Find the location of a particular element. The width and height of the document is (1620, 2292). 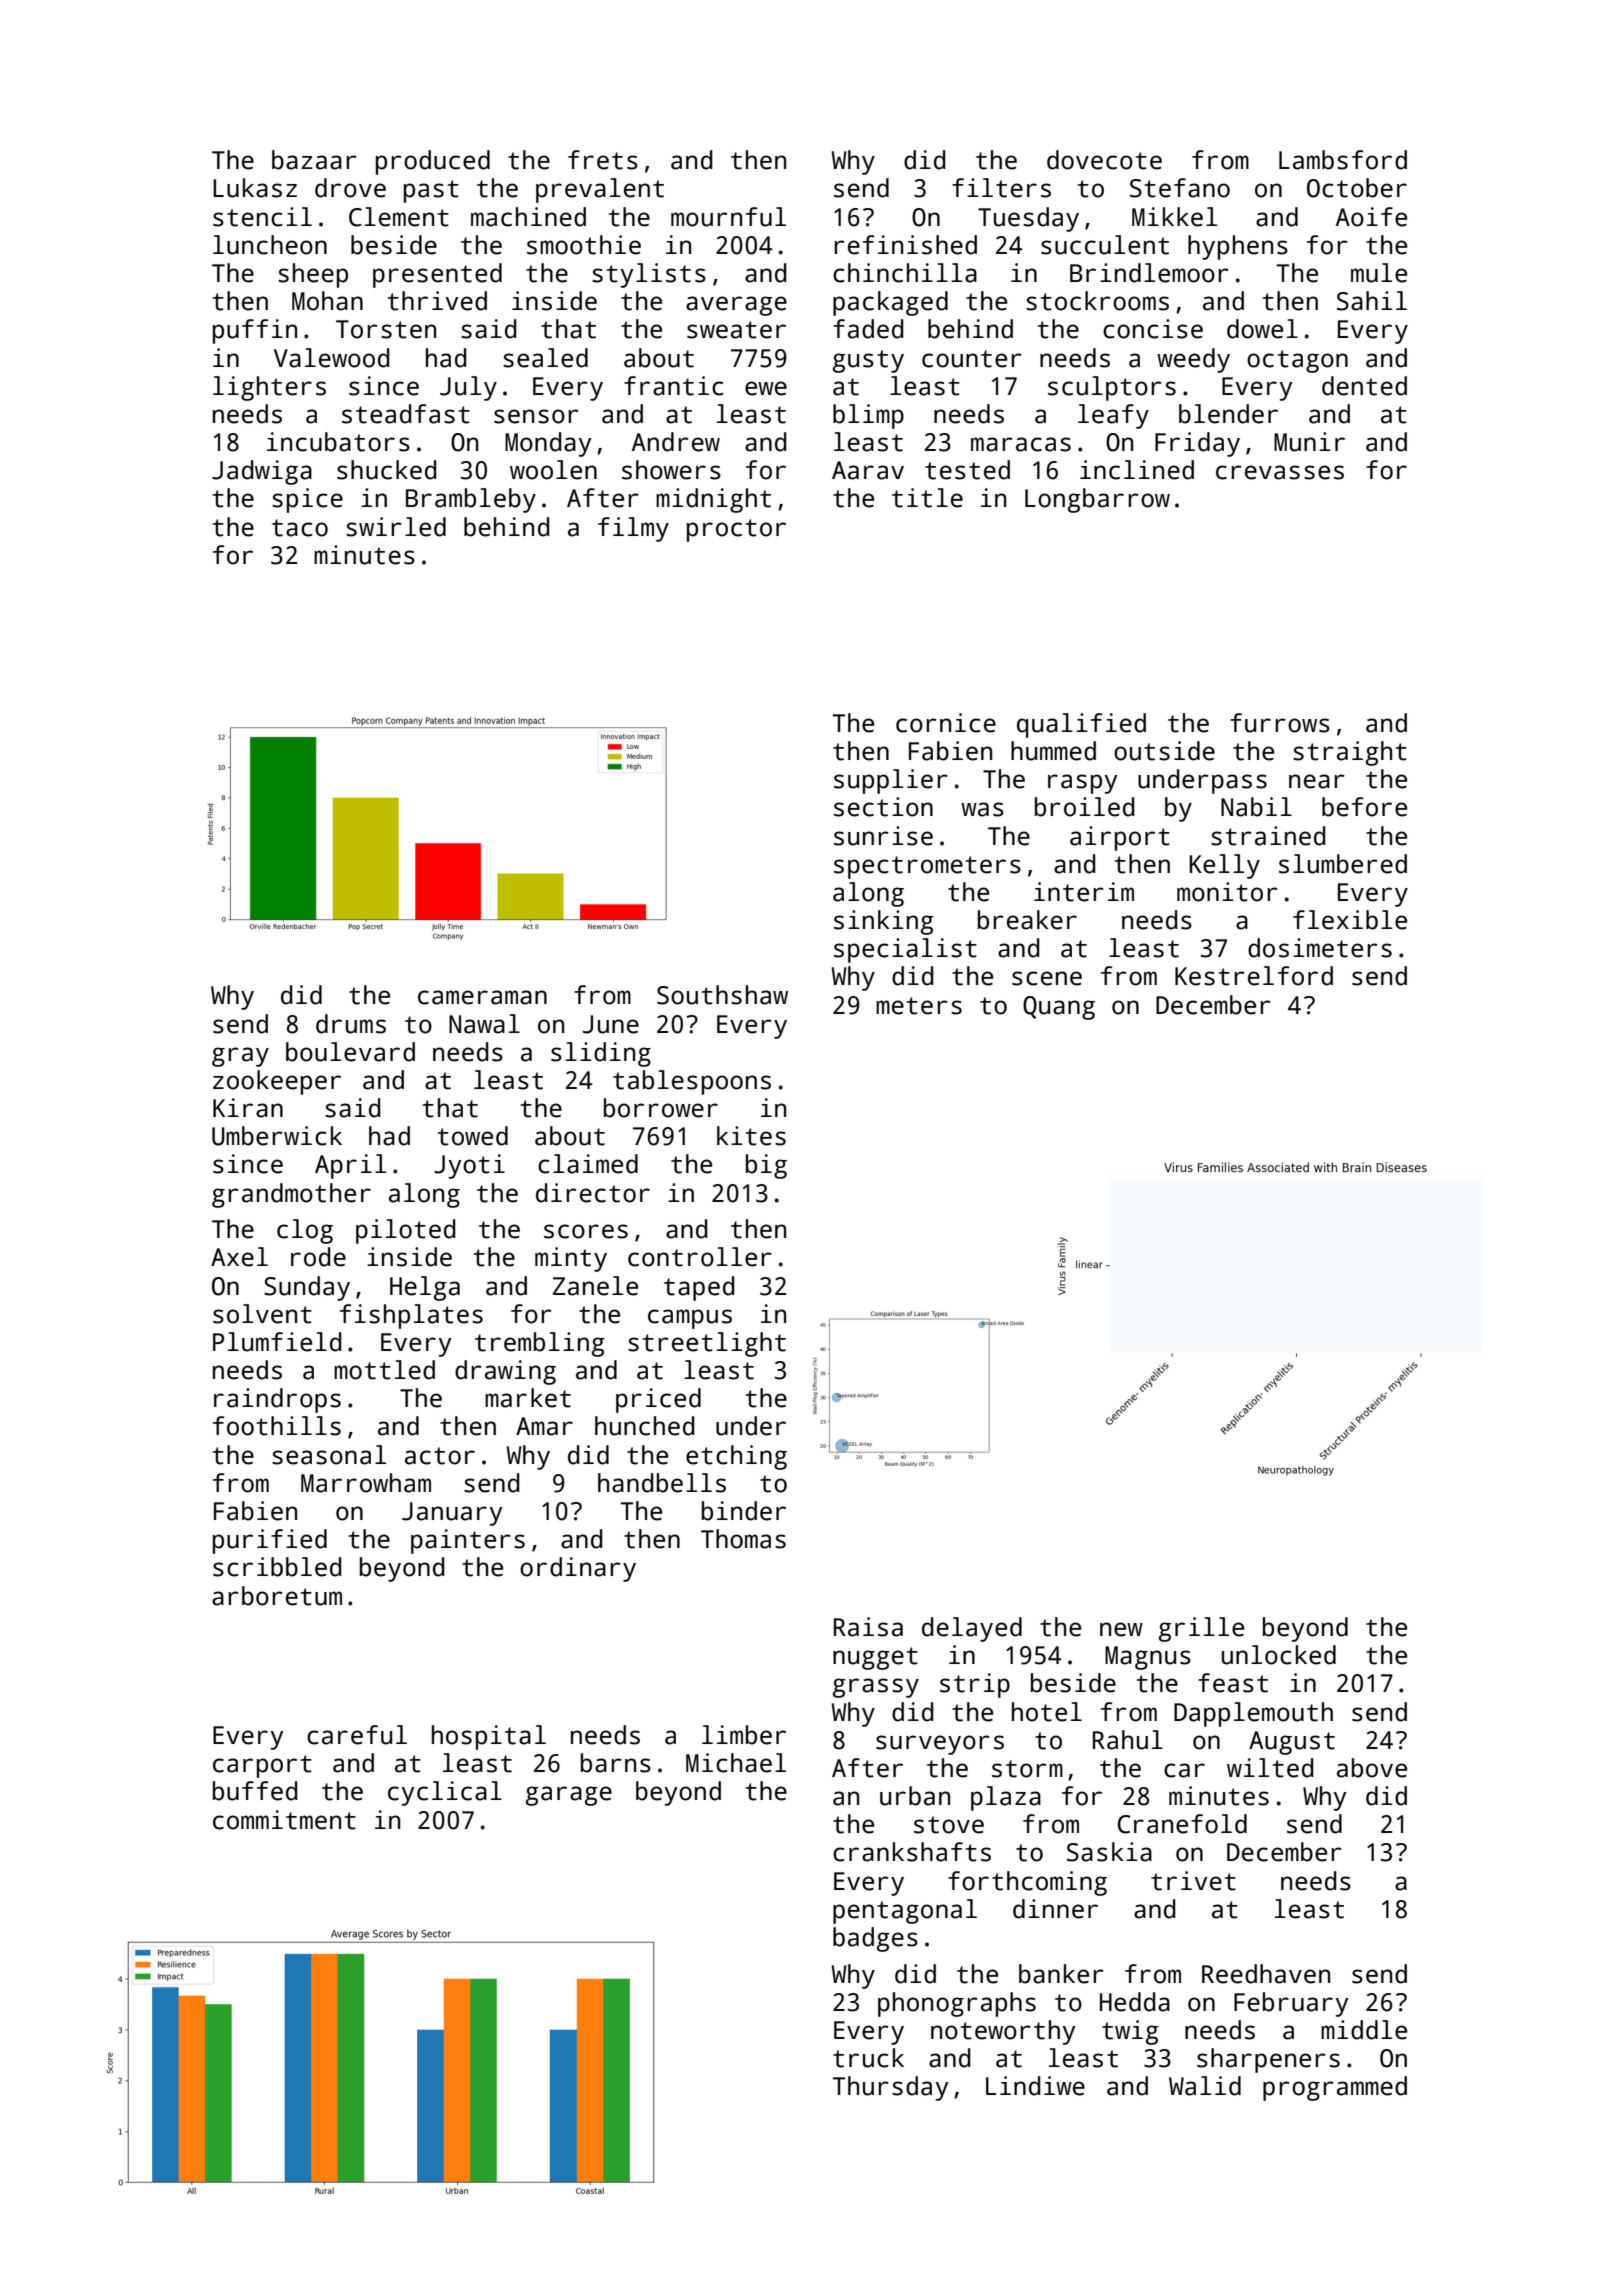

commitment is located at coordinates (284, 1820).
